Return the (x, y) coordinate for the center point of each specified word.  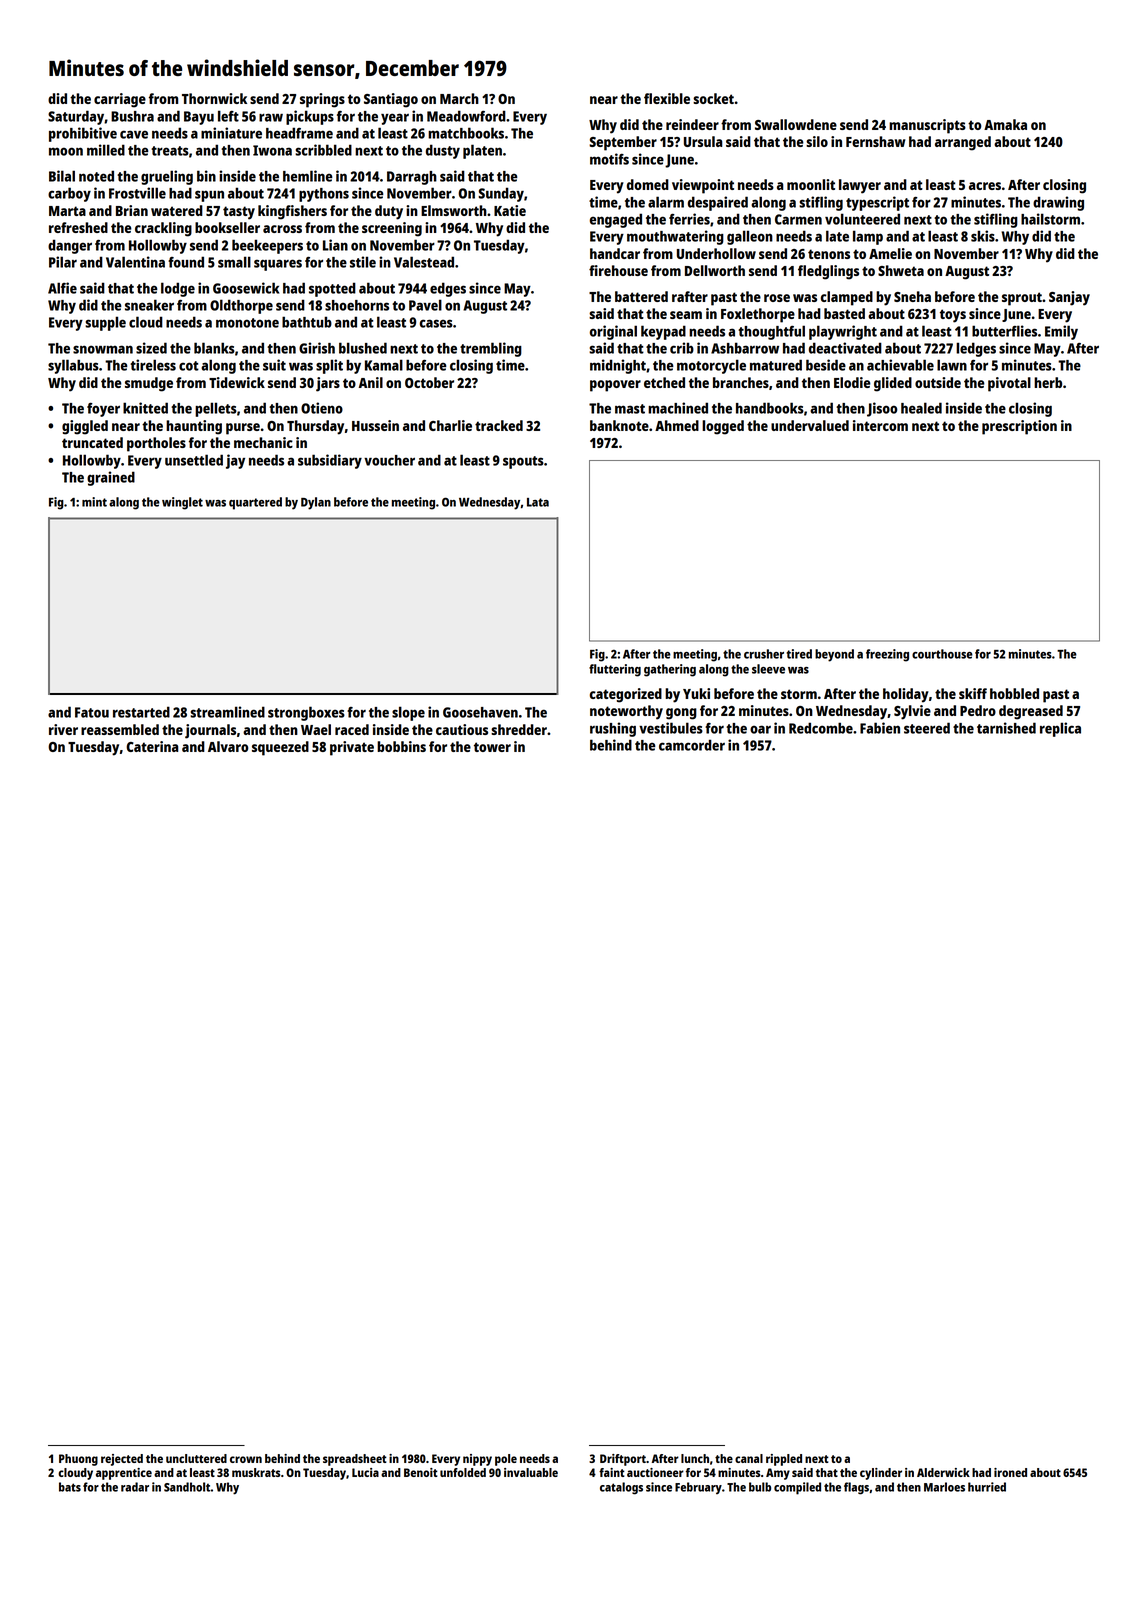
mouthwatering (675, 237)
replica (1060, 729)
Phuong (78, 1460)
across (282, 229)
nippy (477, 1460)
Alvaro (228, 746)
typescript (877, 203)
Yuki (696, 693)
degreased (1031, 712)
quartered (255, 503)
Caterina (152, 746)
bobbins (401, 746)
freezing (887, 655)
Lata (538, 502)
